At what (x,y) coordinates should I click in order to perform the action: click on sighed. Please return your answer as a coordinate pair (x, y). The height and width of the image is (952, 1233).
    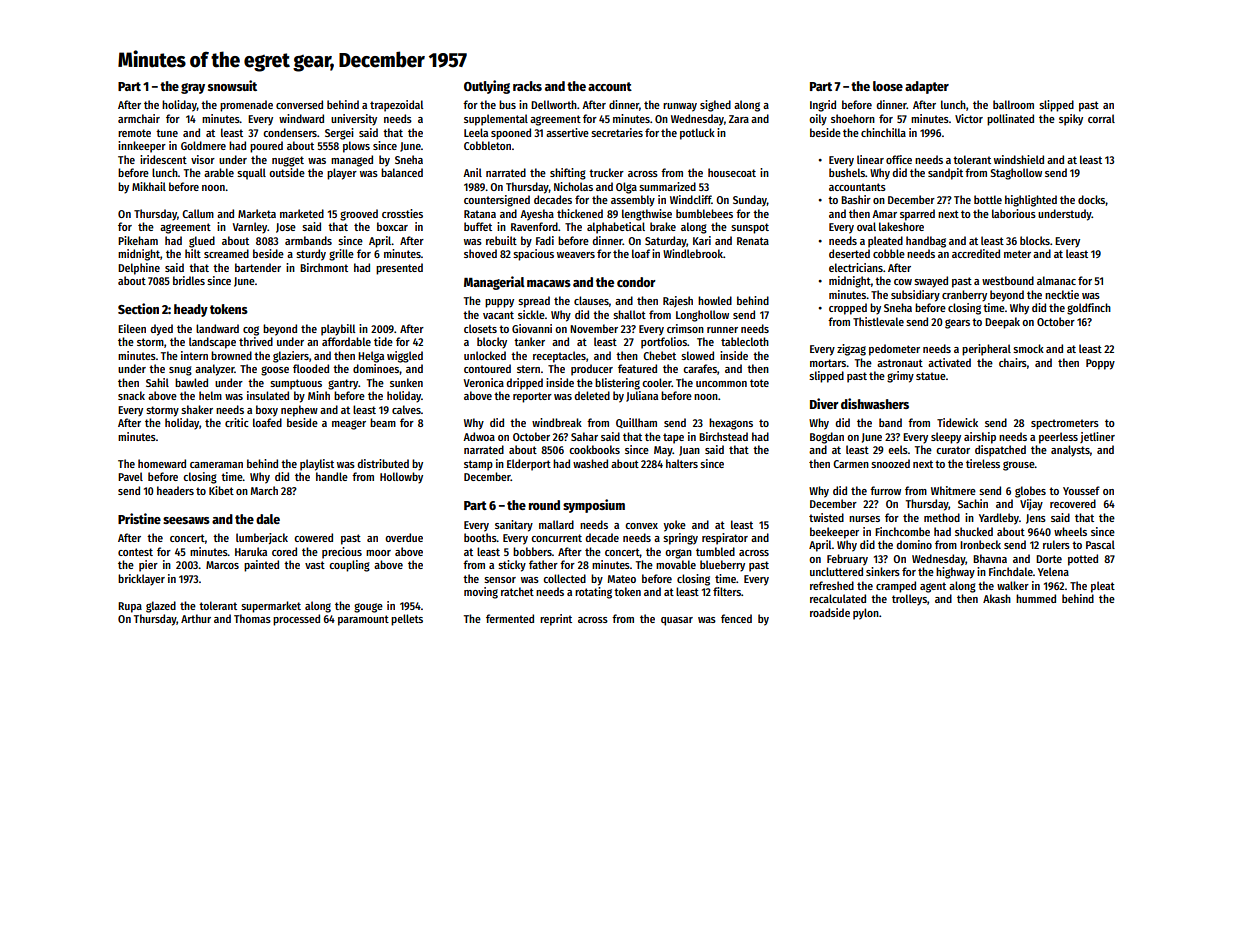
    Looking at the image, I should click on (715, 106).
